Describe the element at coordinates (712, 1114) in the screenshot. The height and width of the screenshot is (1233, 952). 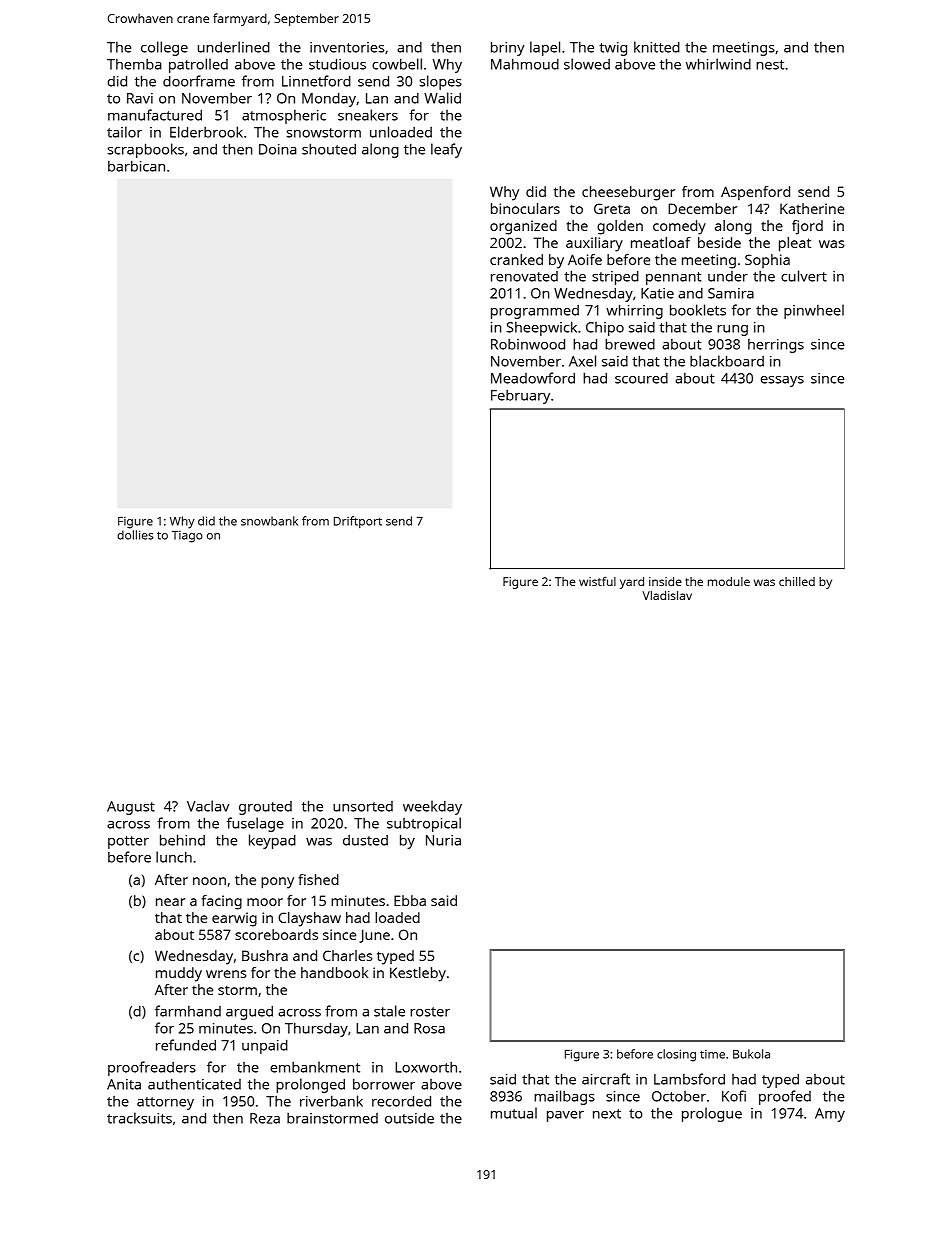
I see `prologue` at that location.
